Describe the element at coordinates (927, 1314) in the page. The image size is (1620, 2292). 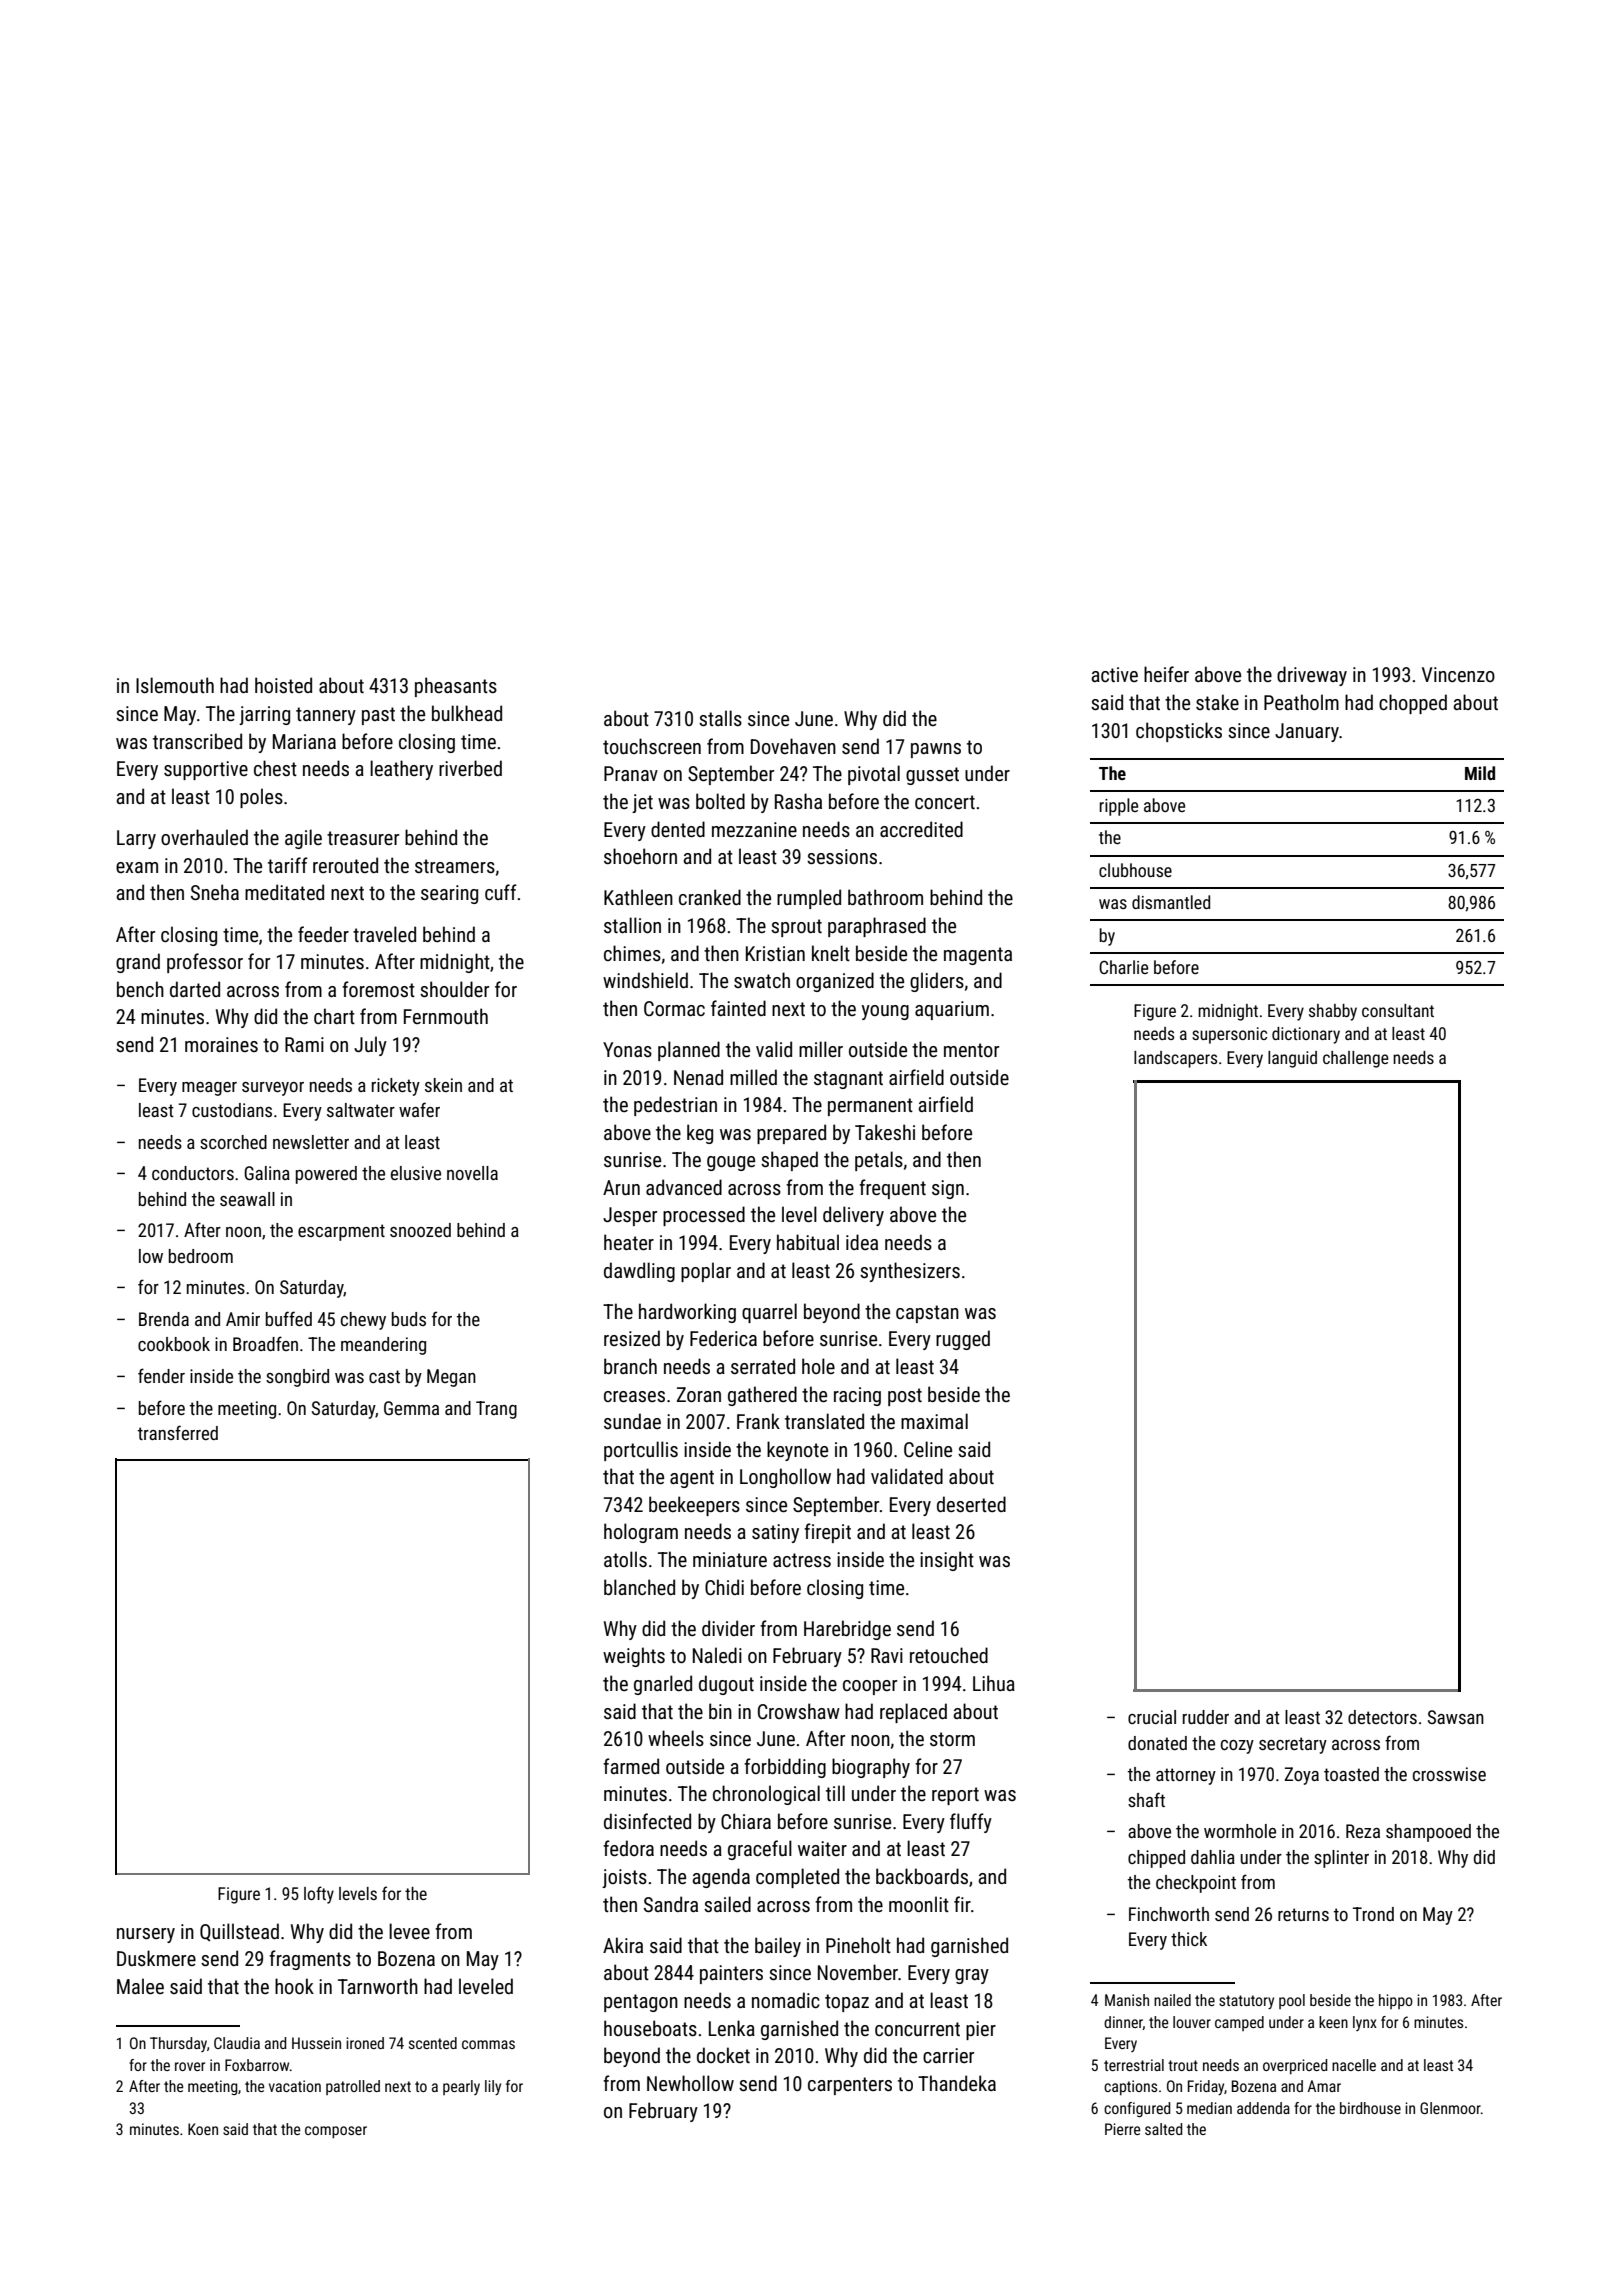
I see `capstan` at that location.
